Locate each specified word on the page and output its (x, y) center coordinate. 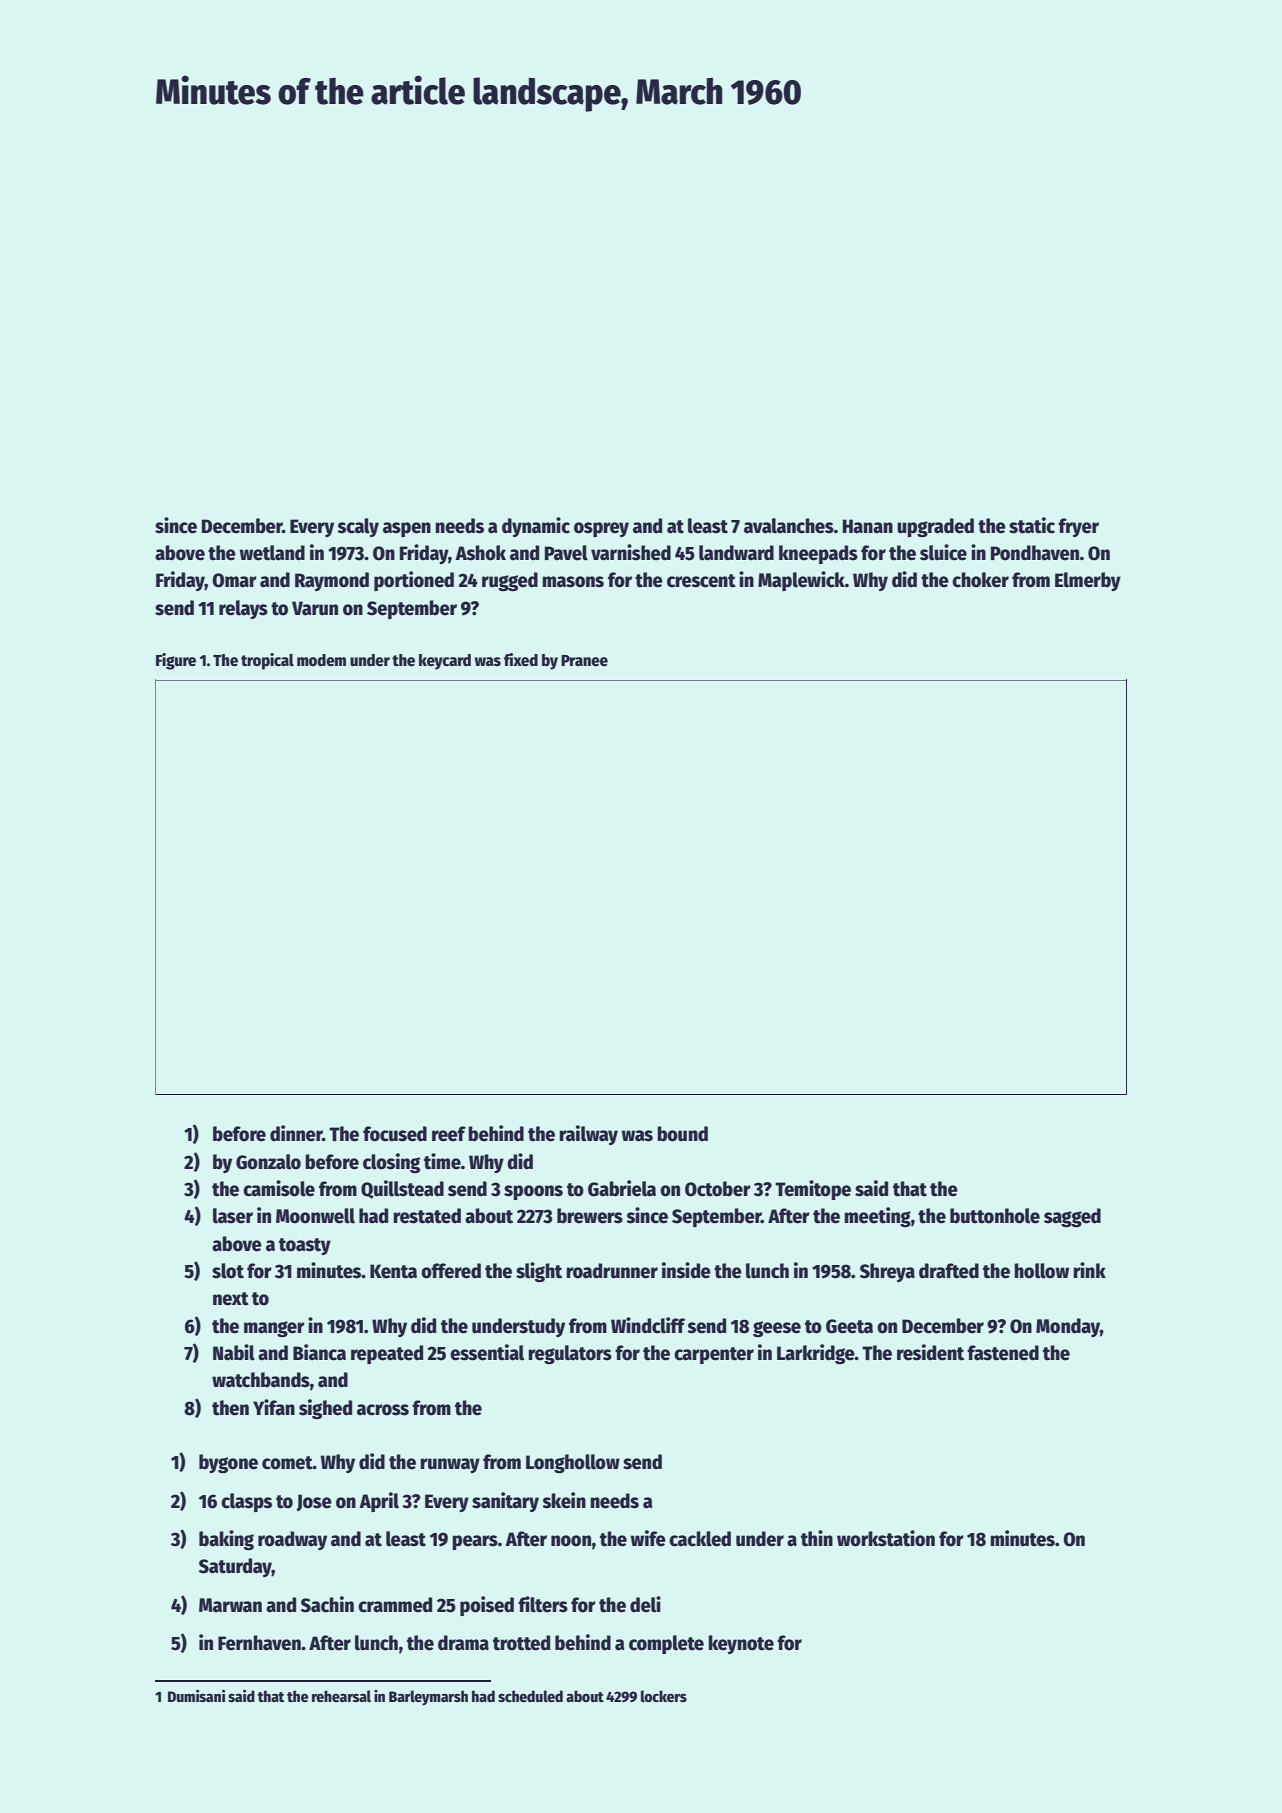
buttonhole (995, 1216)
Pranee (584, 660)
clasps (246, 1502)
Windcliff (648, 1325)
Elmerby (1088, 581)
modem (321, 660)
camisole (279, 1188)
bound (682, 1134)
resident (930, 1352)
